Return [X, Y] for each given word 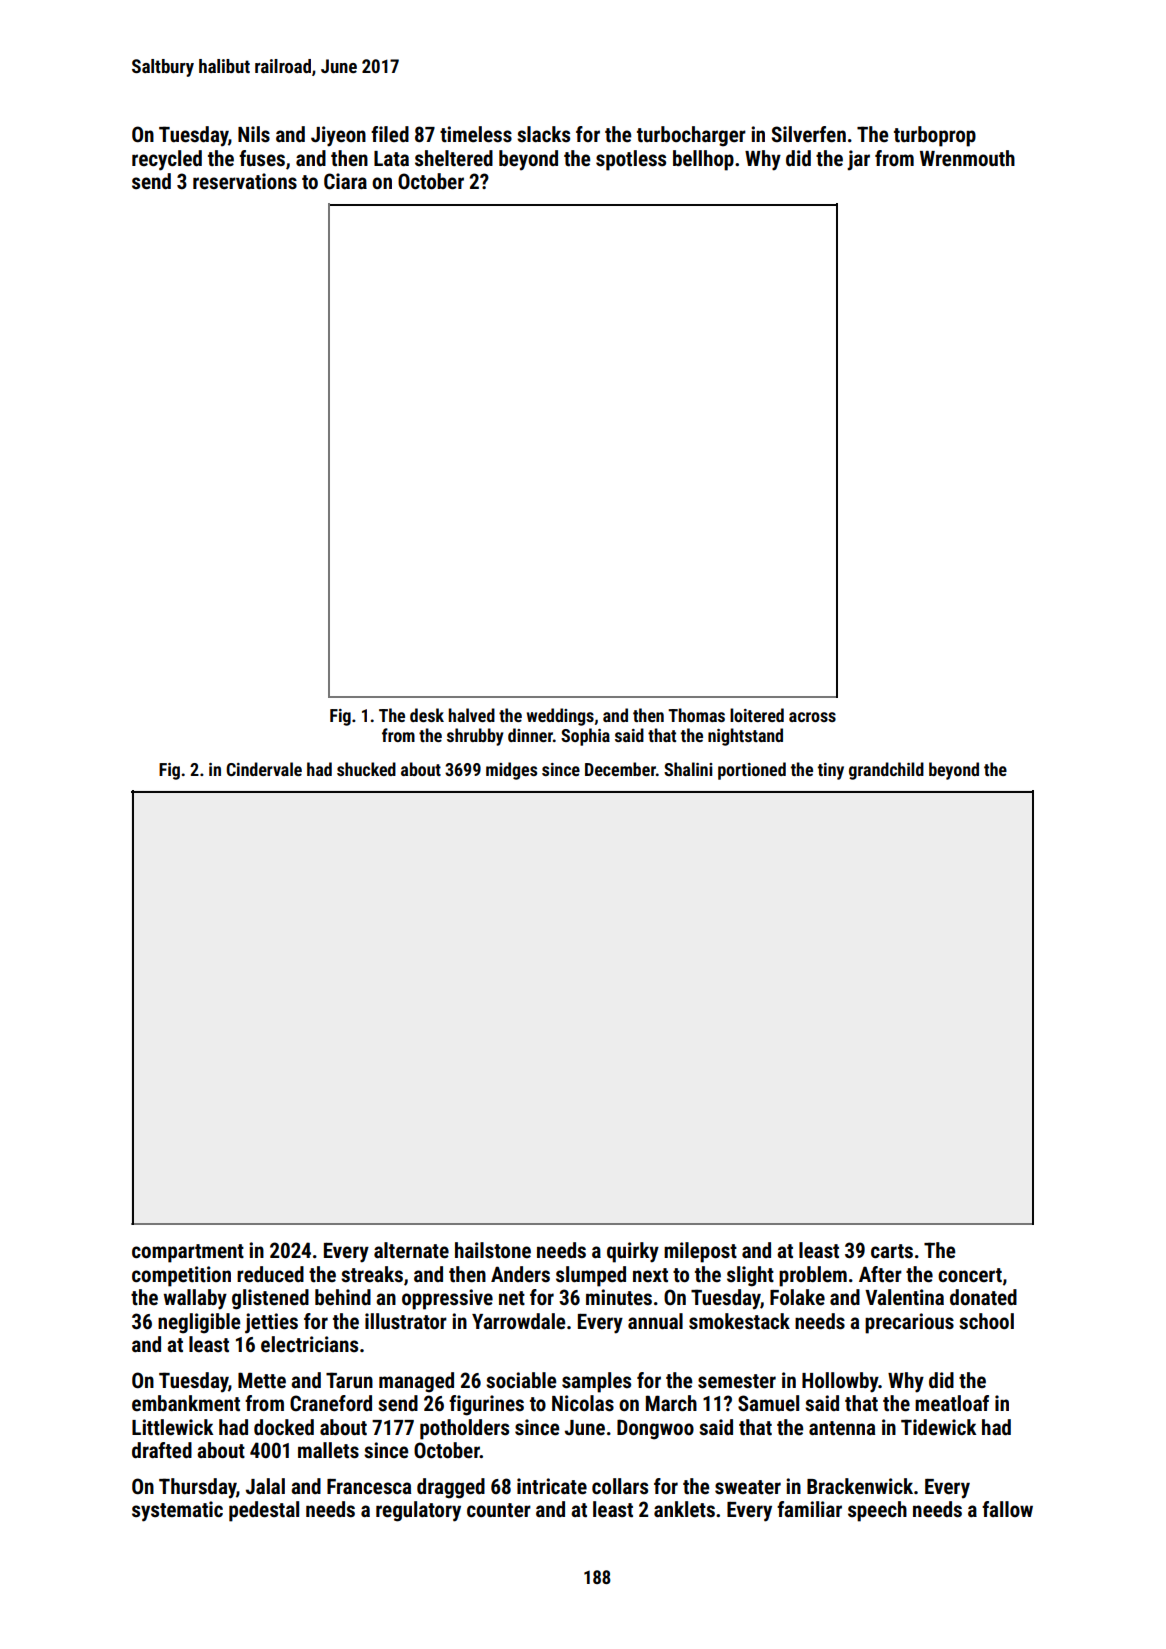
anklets [684, 1509]
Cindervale [264, 769]
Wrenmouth [967, 158]
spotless [631, 160]
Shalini [688, 769]
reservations [245, 181]
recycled [167, 160]
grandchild [886, 771]
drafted [162, 1450]
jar [858, 160]
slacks [543, 134]
